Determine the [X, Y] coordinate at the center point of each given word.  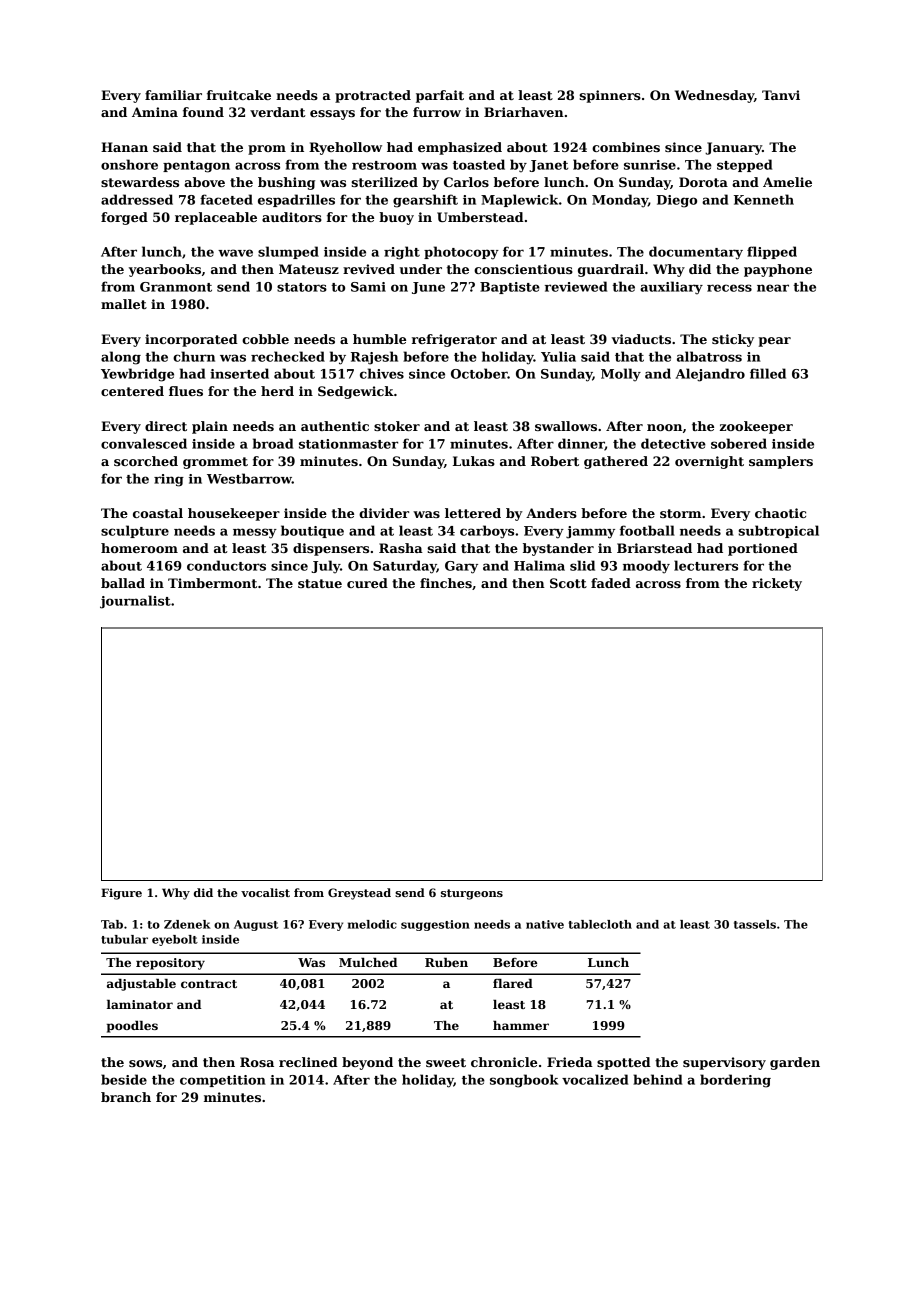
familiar [173, 95]
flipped [772, 252]
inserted [239, 373]
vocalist [265, 892]
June [428, 288]
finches [446, 583]
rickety [777, 584]
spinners [610, 96]
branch [126, 1097]
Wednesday [714, 96]
